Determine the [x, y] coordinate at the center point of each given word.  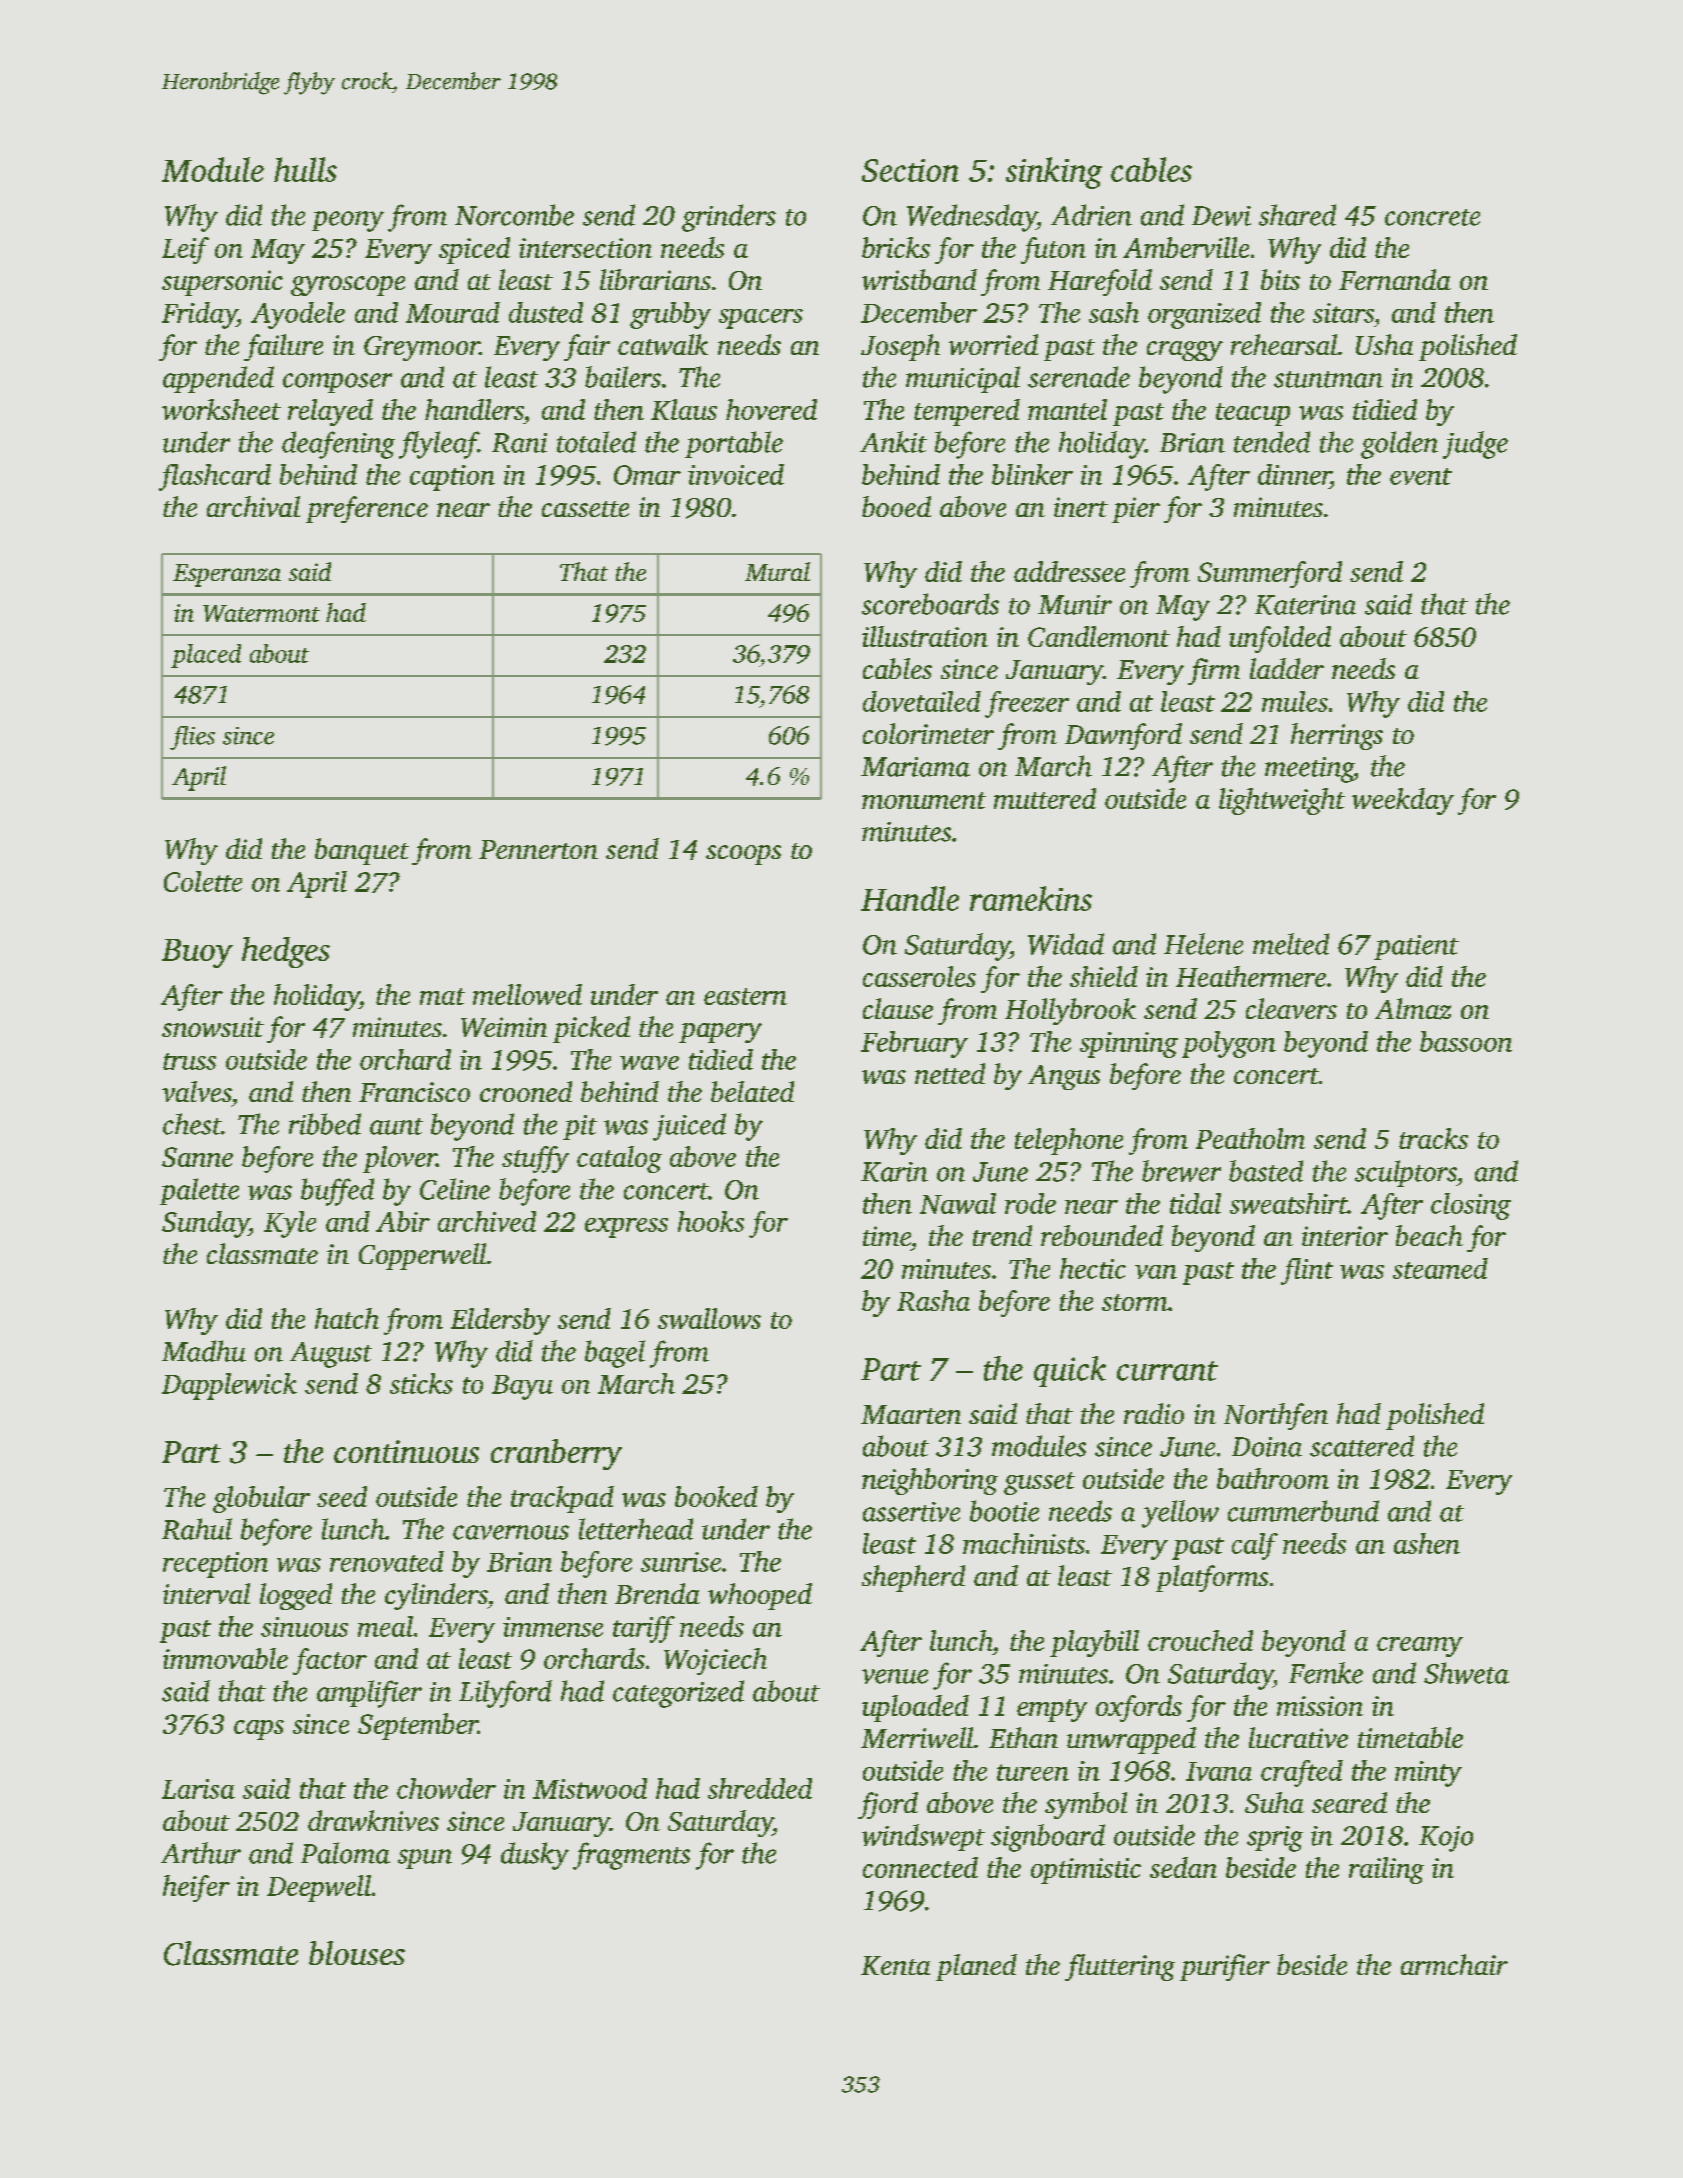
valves [196, 1091]
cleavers [1291, 1008]
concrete [1432, 217]
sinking [1054, 173]
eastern [745, 996]
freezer [1027, 704]
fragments [631, 1856]
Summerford [1270, 574]
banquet [362, 851]
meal [385, 1626]
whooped [760, 1596]
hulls [305, 169]
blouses [357, 1953]
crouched [1200, 1640]
